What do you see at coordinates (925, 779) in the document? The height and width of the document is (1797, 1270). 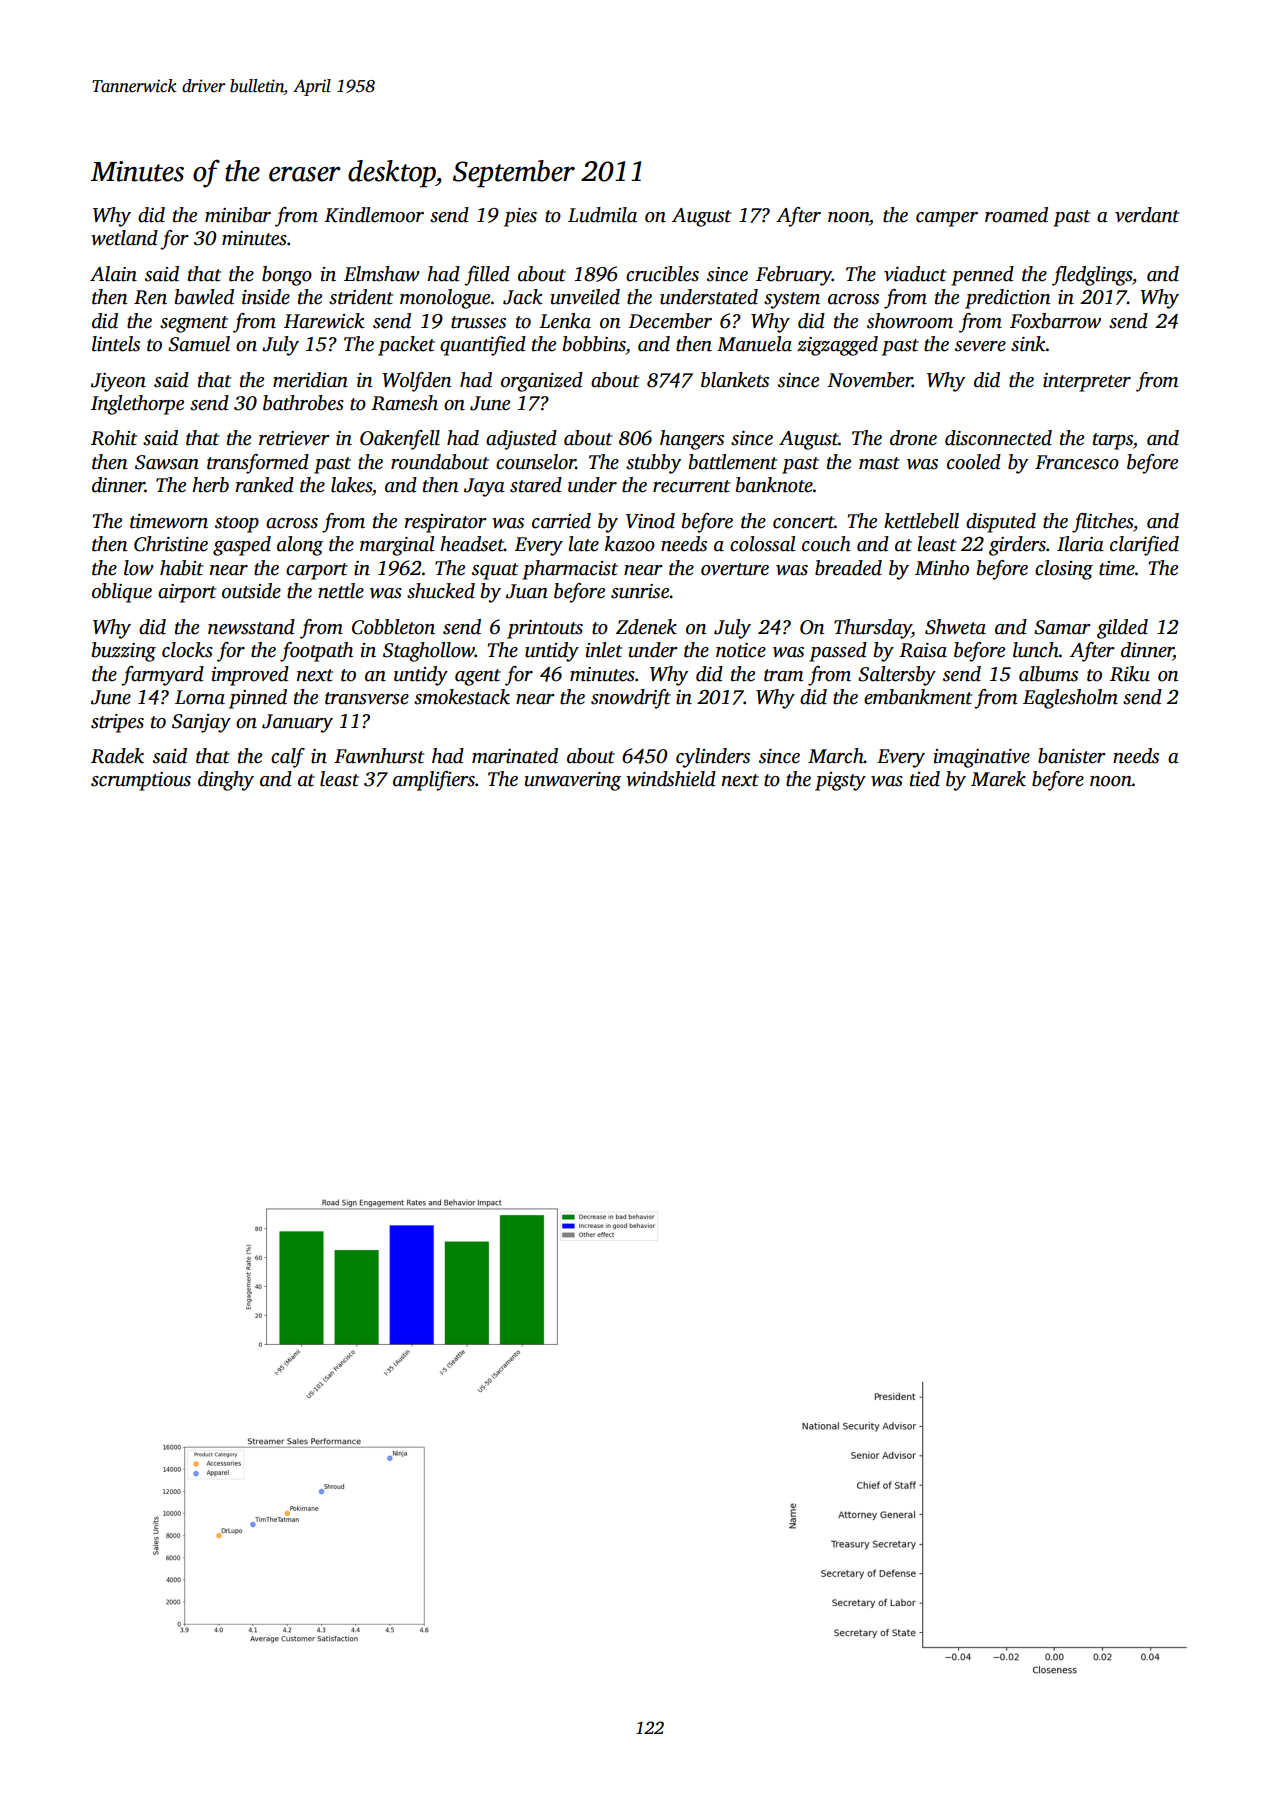 I see `tied` at bounding box center [925, 779].
